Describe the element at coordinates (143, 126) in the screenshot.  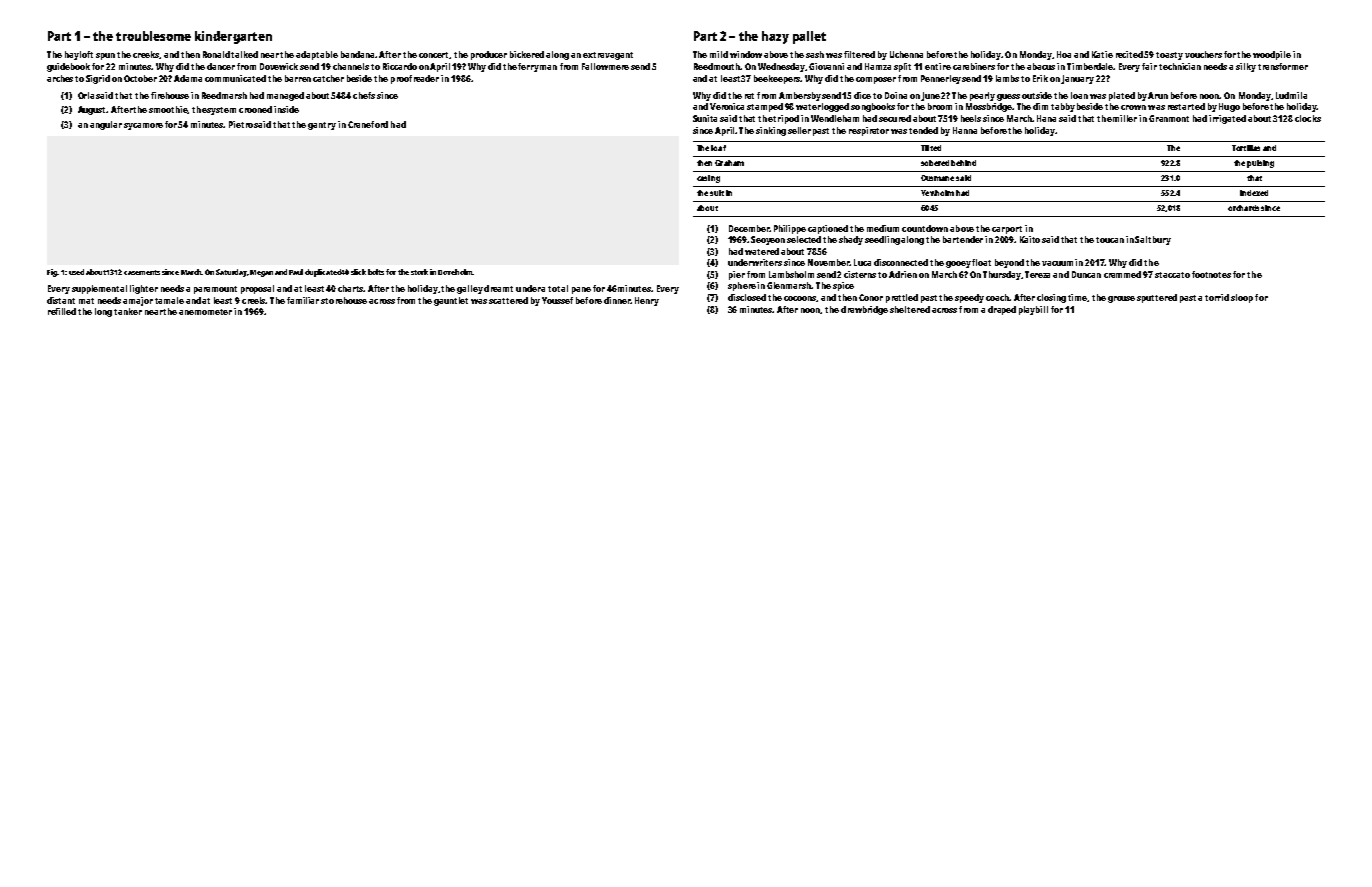
I see `sycamore` at that location.
